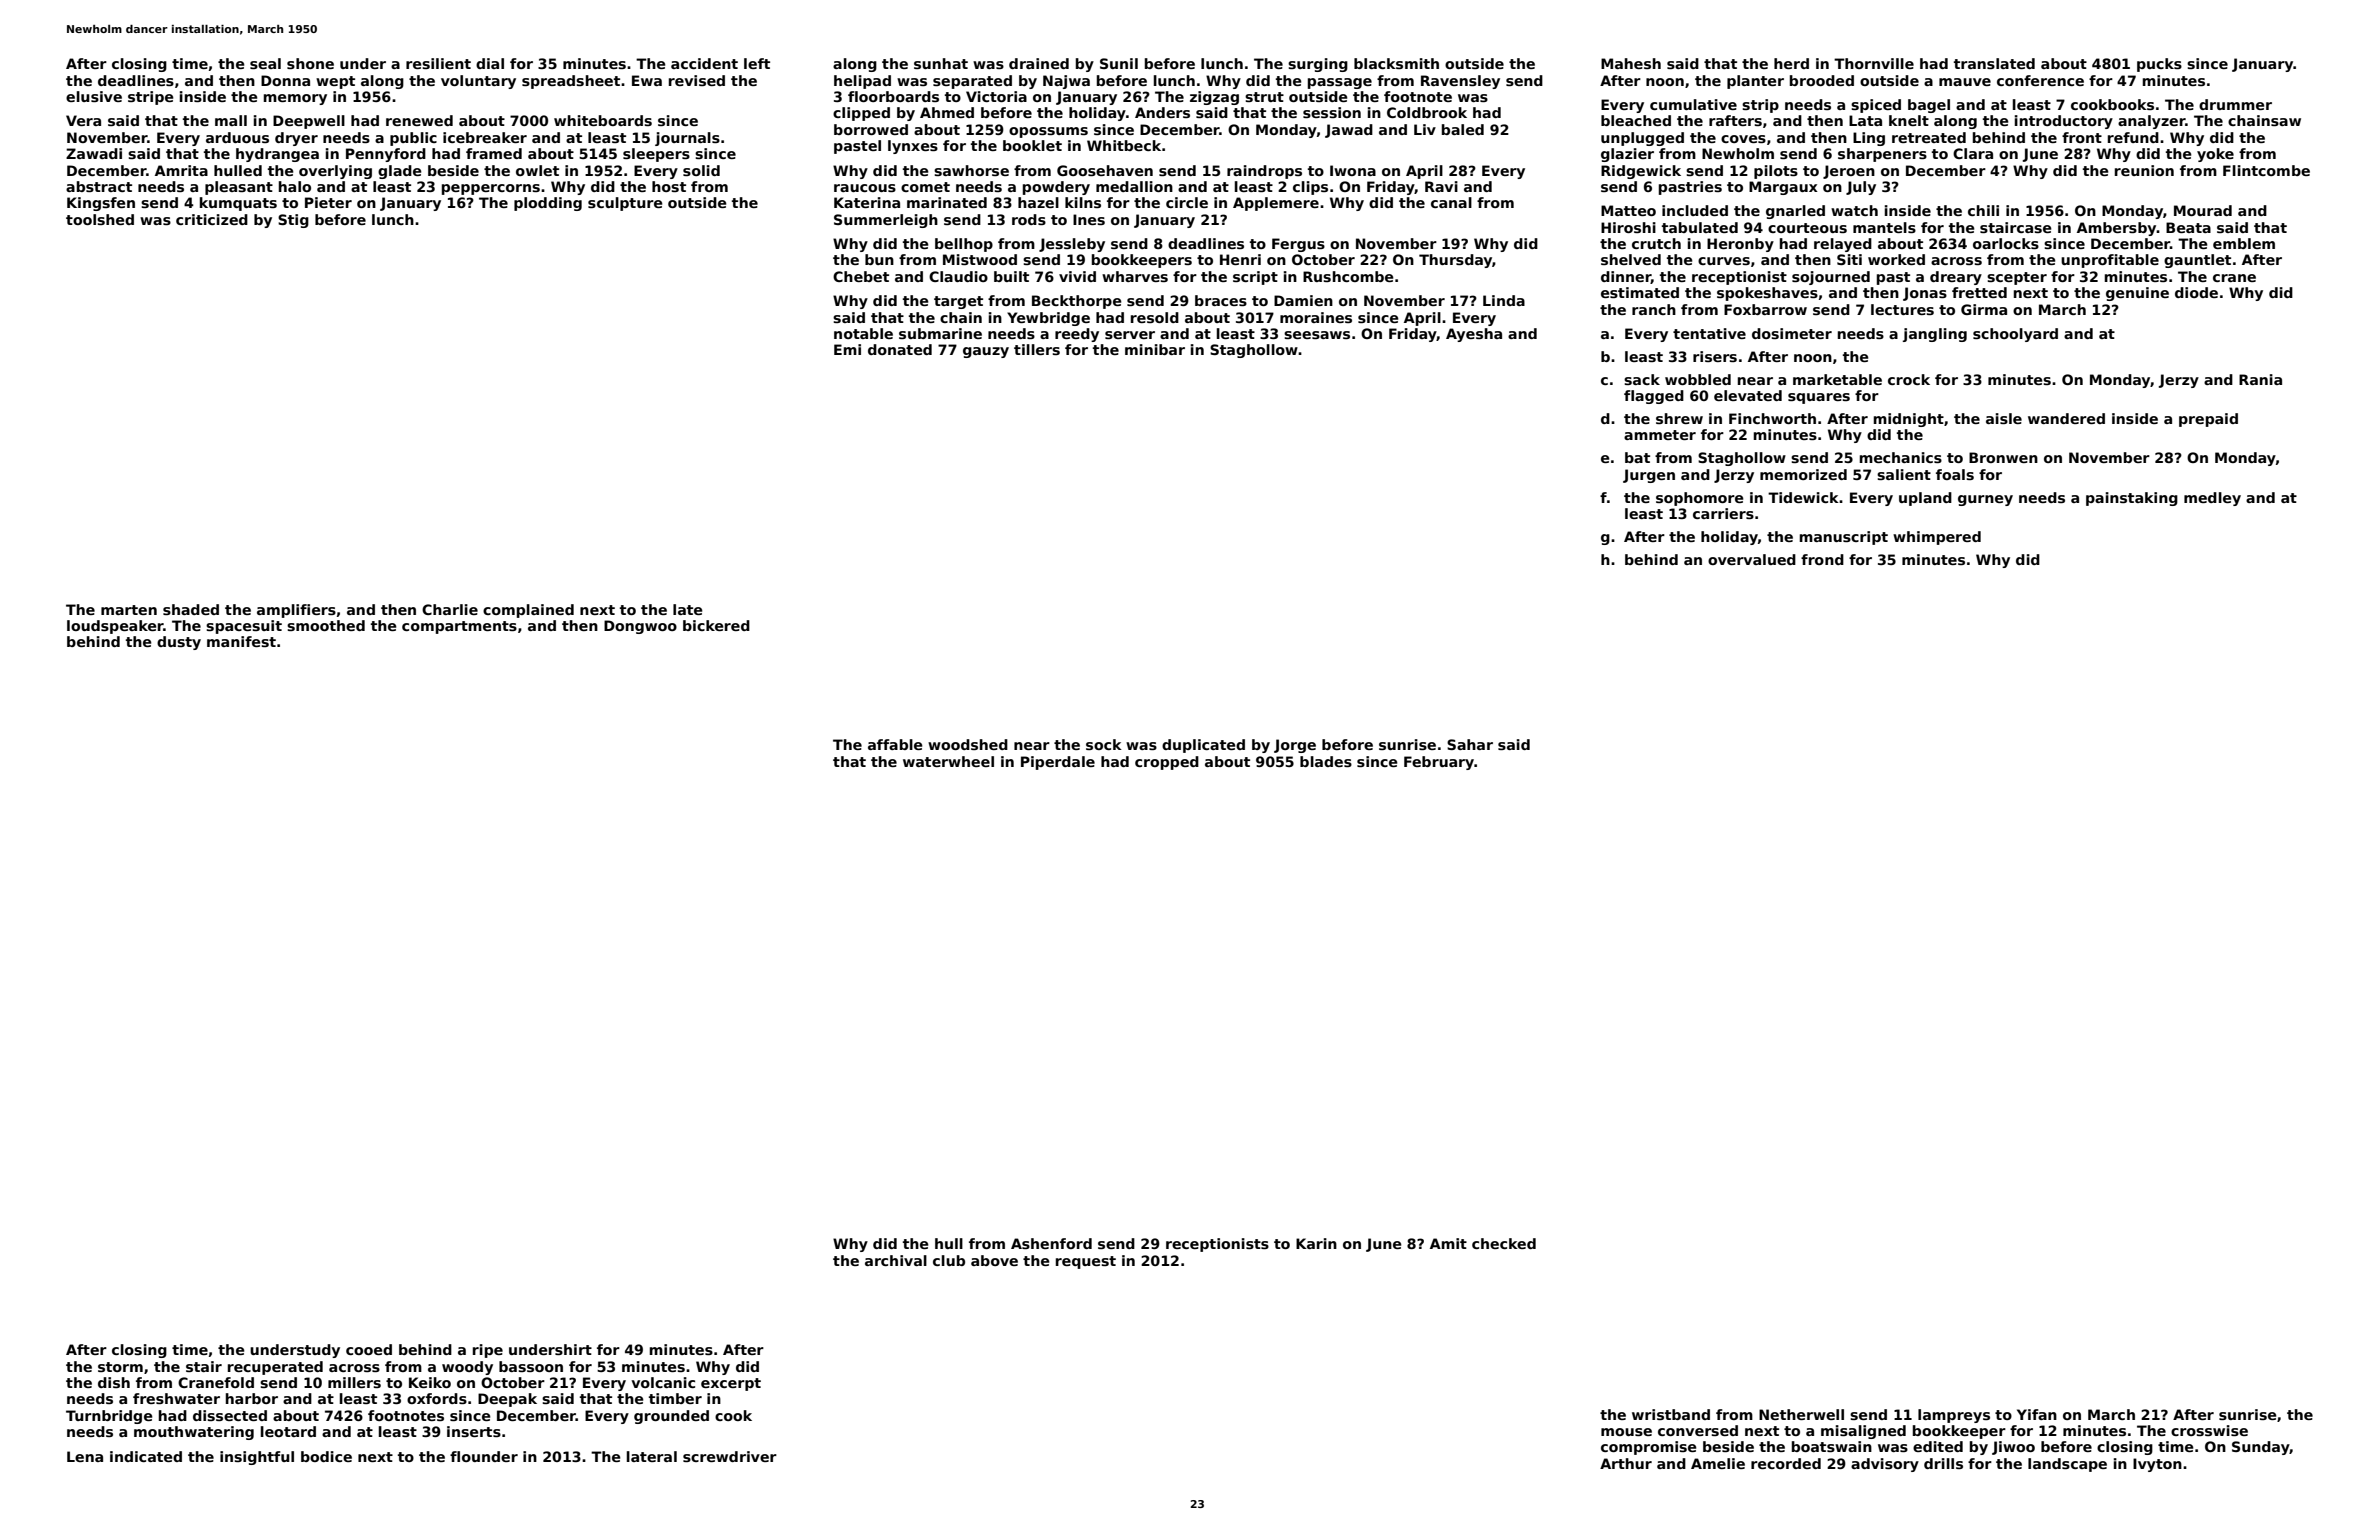  Describe the element at coordinates (2212, 499) in the screenshot. I see `medley` at that location.
